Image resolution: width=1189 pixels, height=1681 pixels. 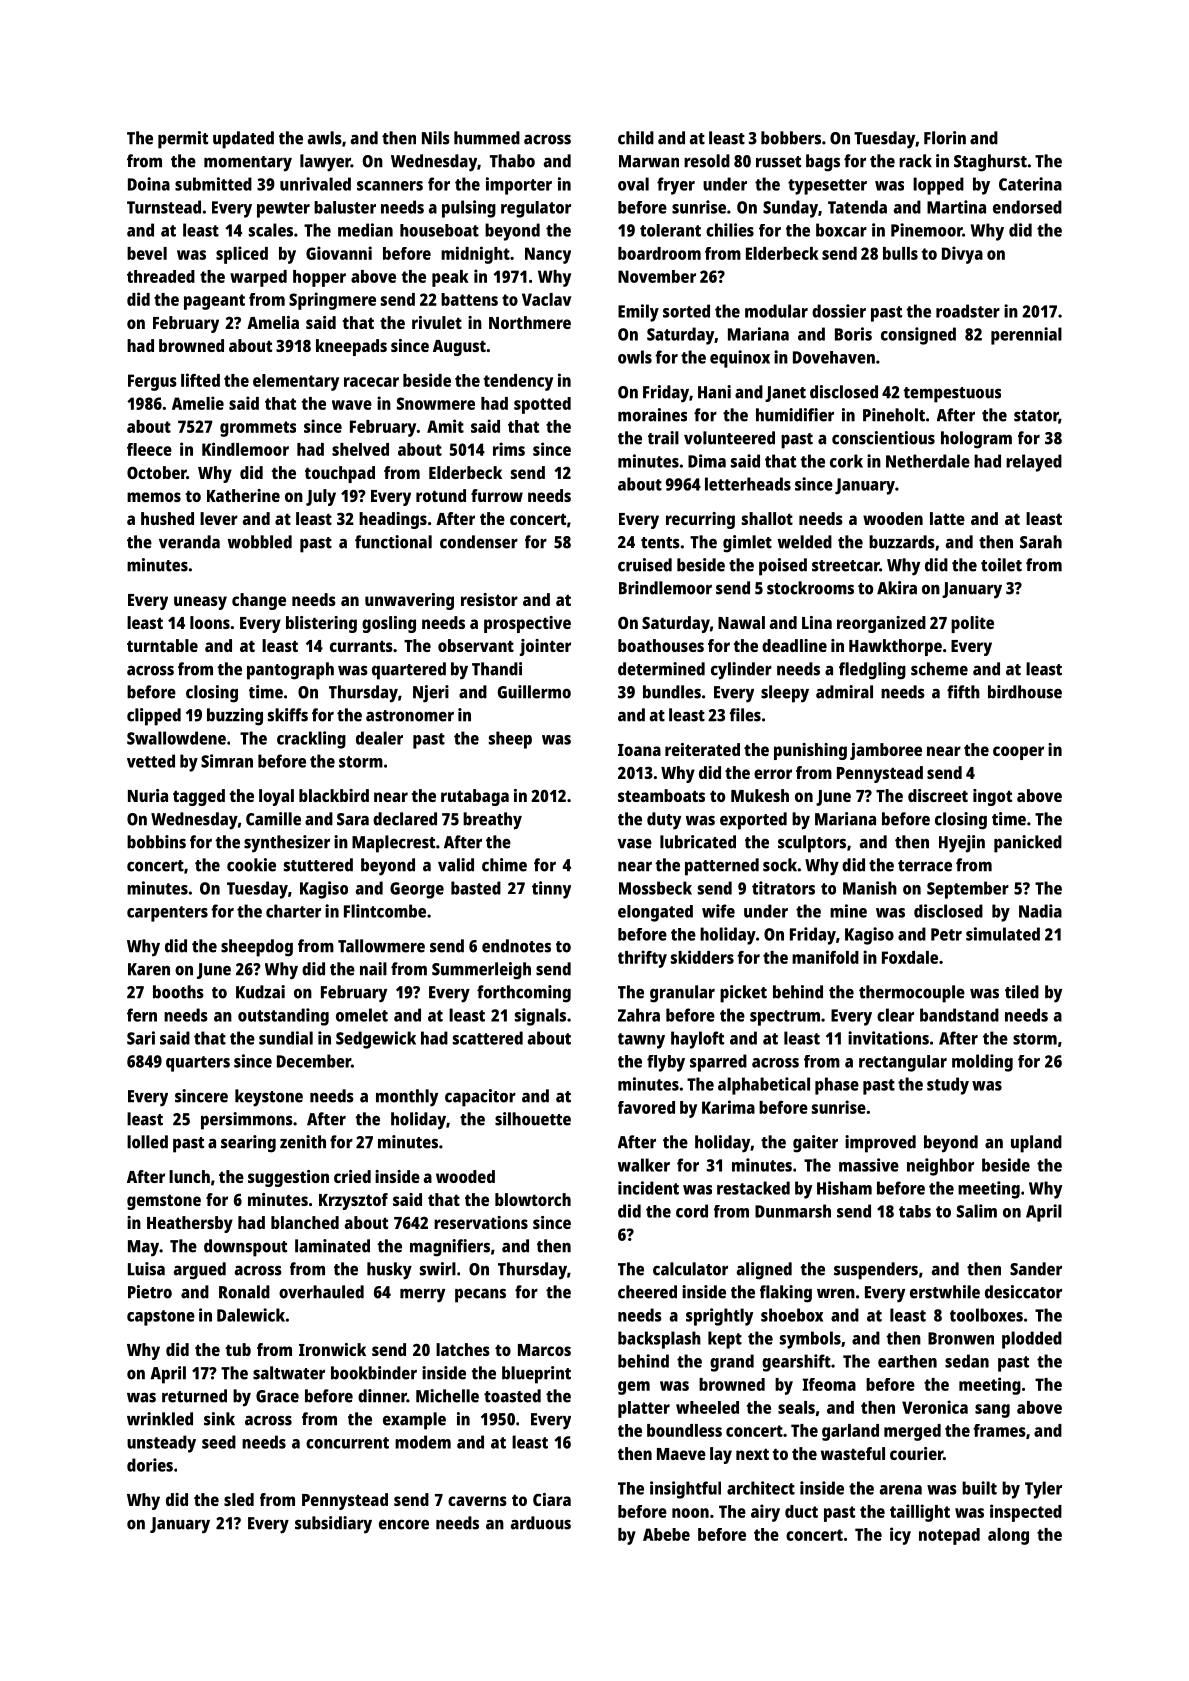 I want to click on buzzing, so click(x=235, y=717).
